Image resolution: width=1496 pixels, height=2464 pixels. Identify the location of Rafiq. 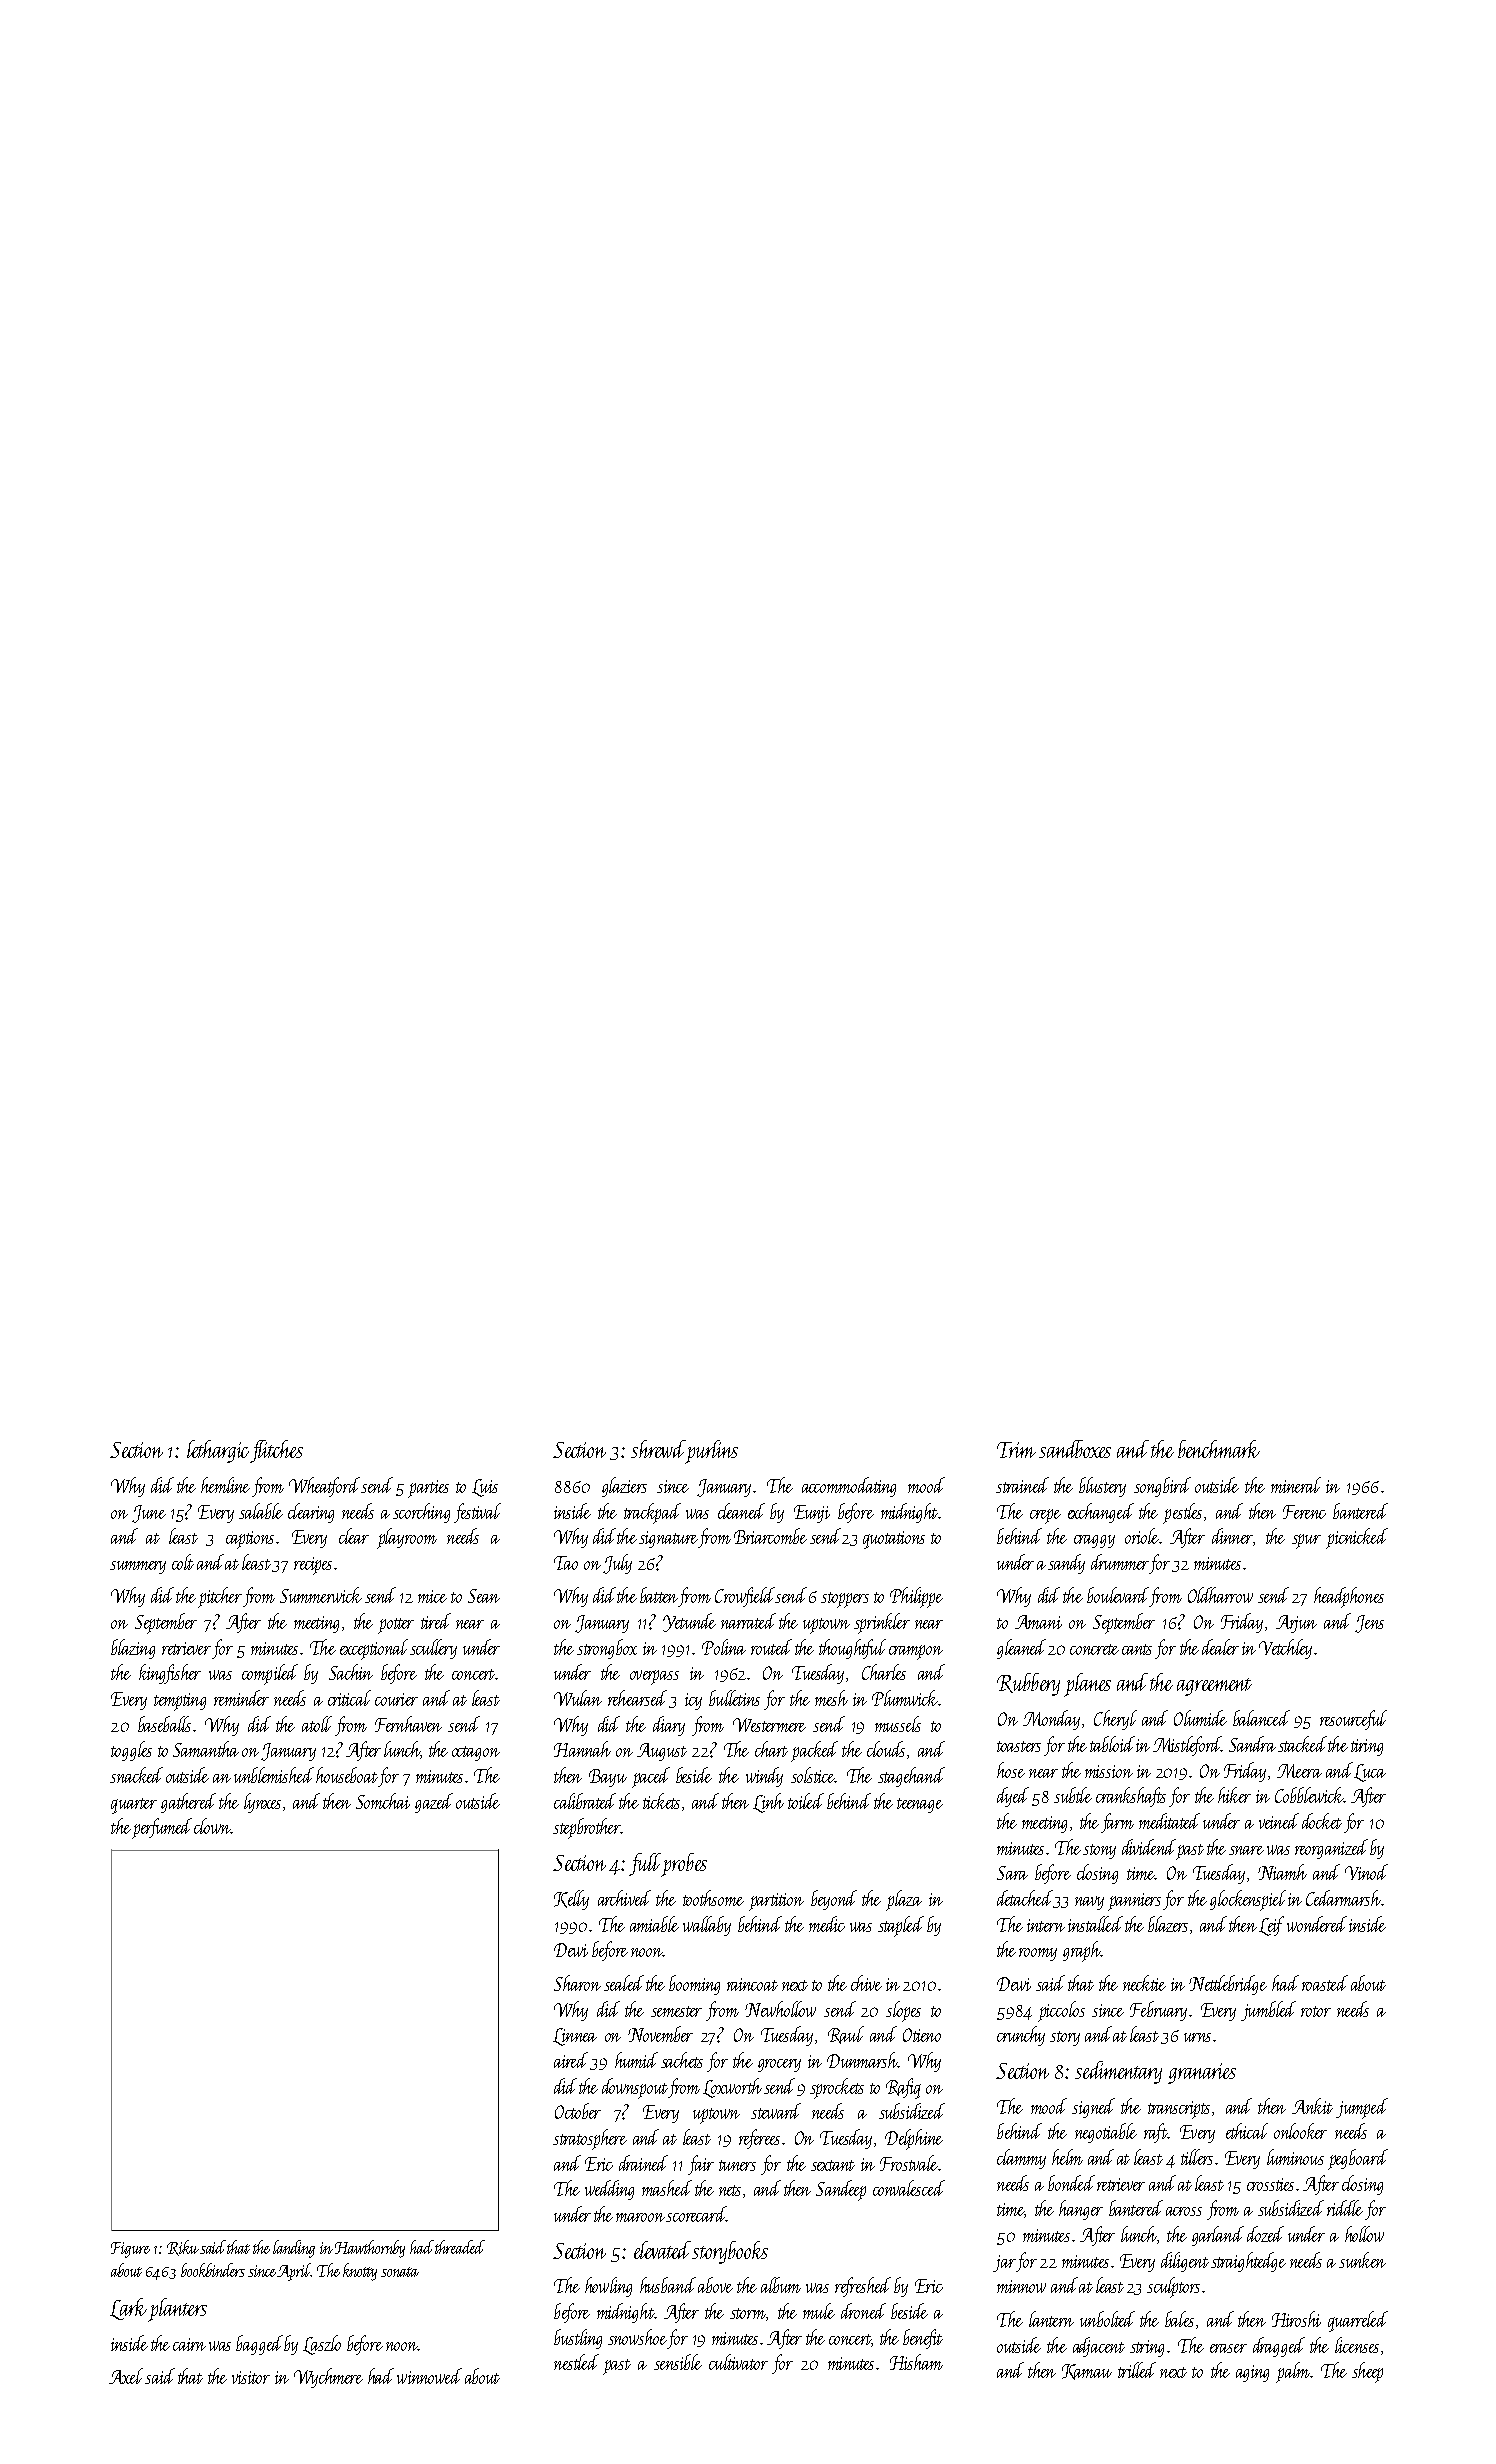
(903, 2088).
